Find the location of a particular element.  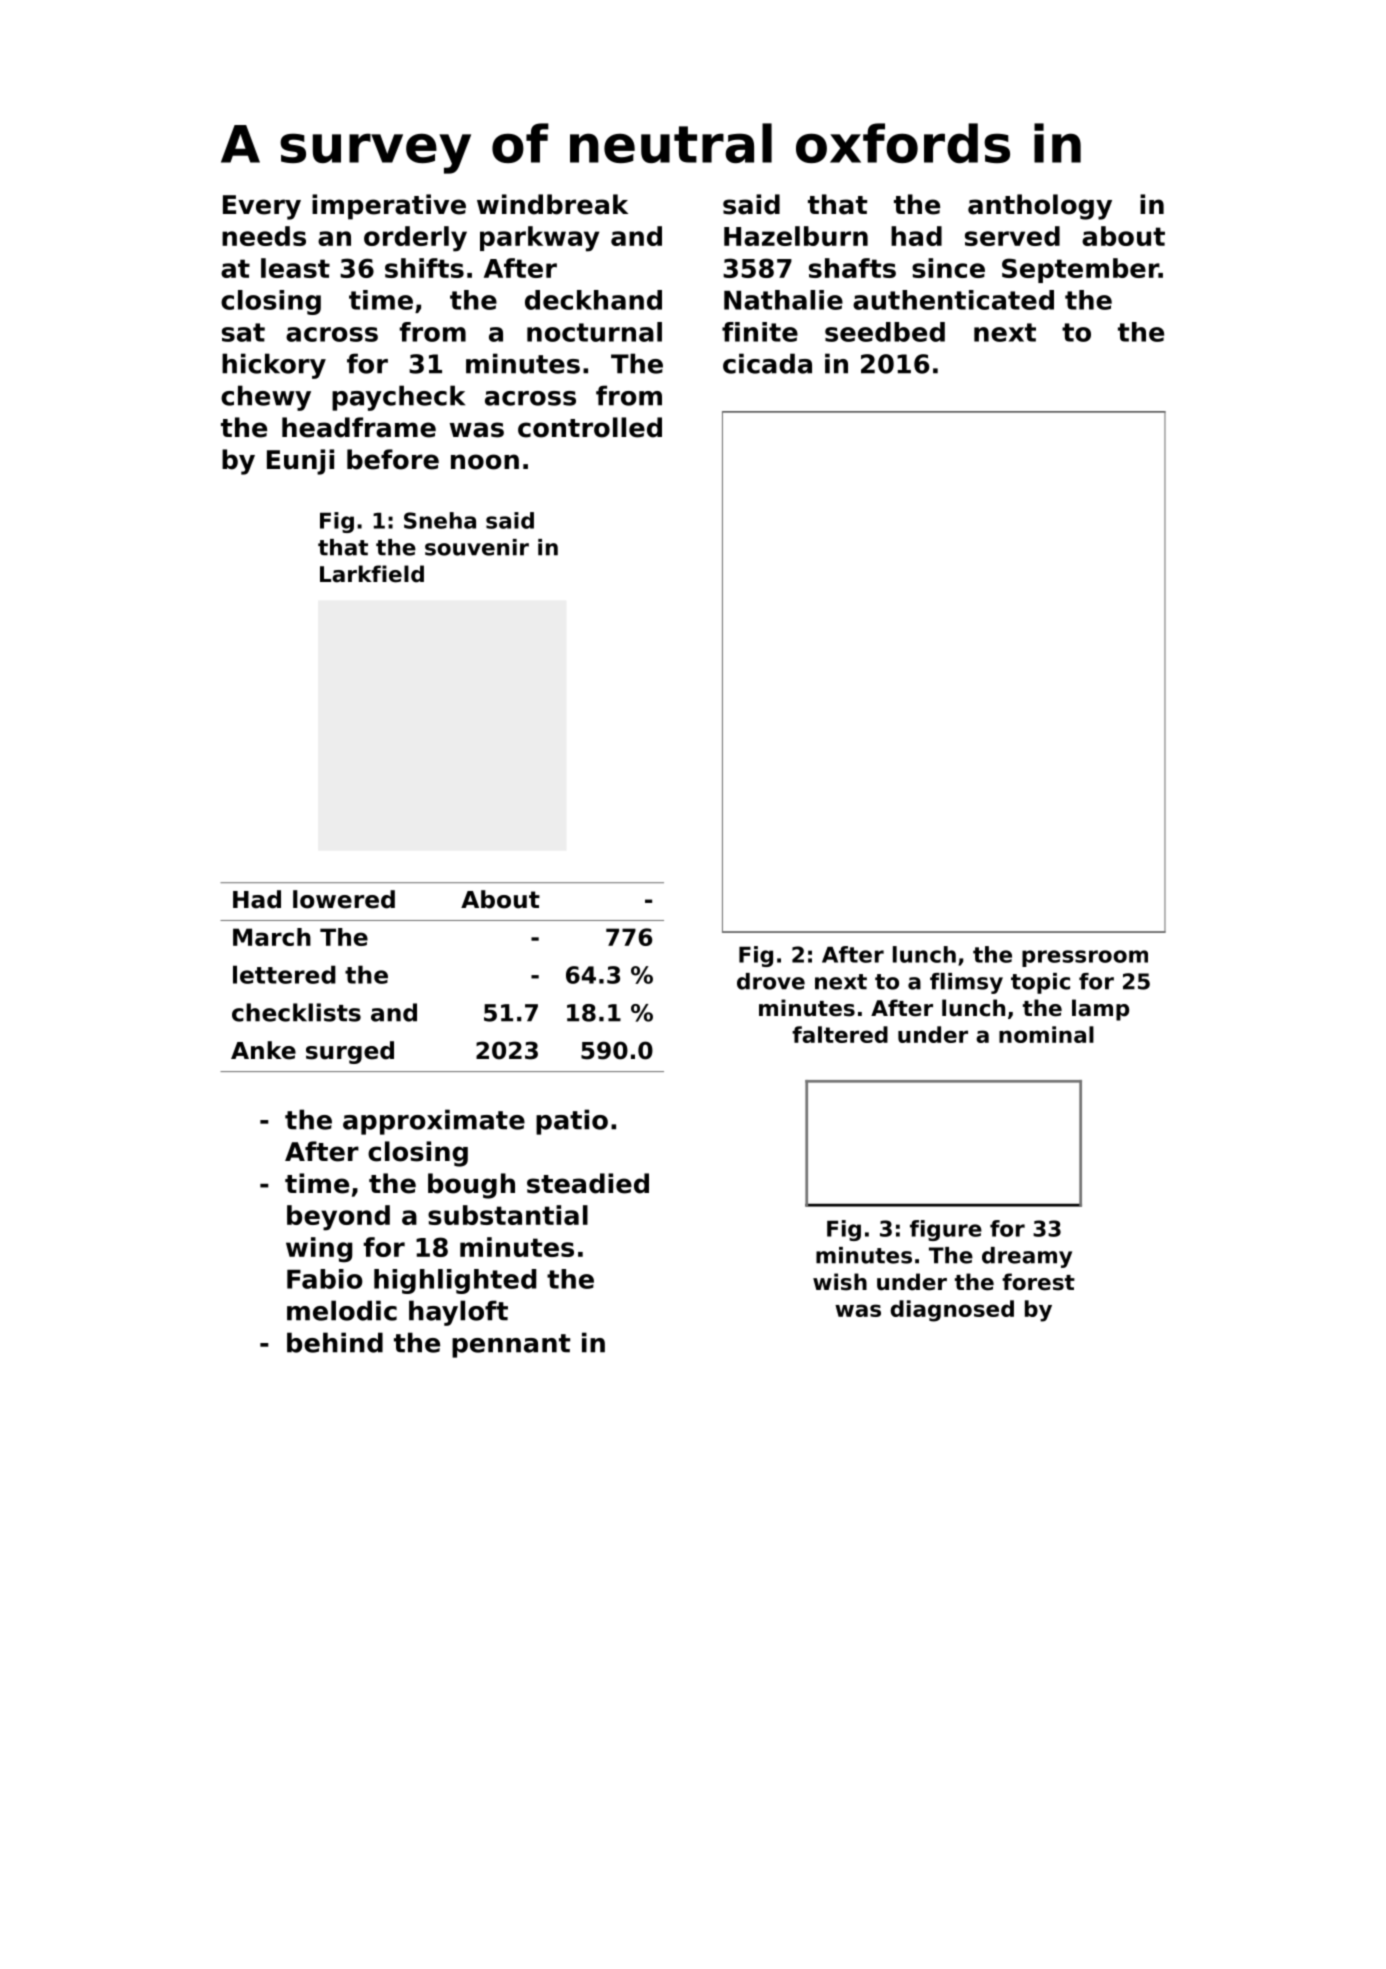

nominal is located at coordinates (1046, 1034).
